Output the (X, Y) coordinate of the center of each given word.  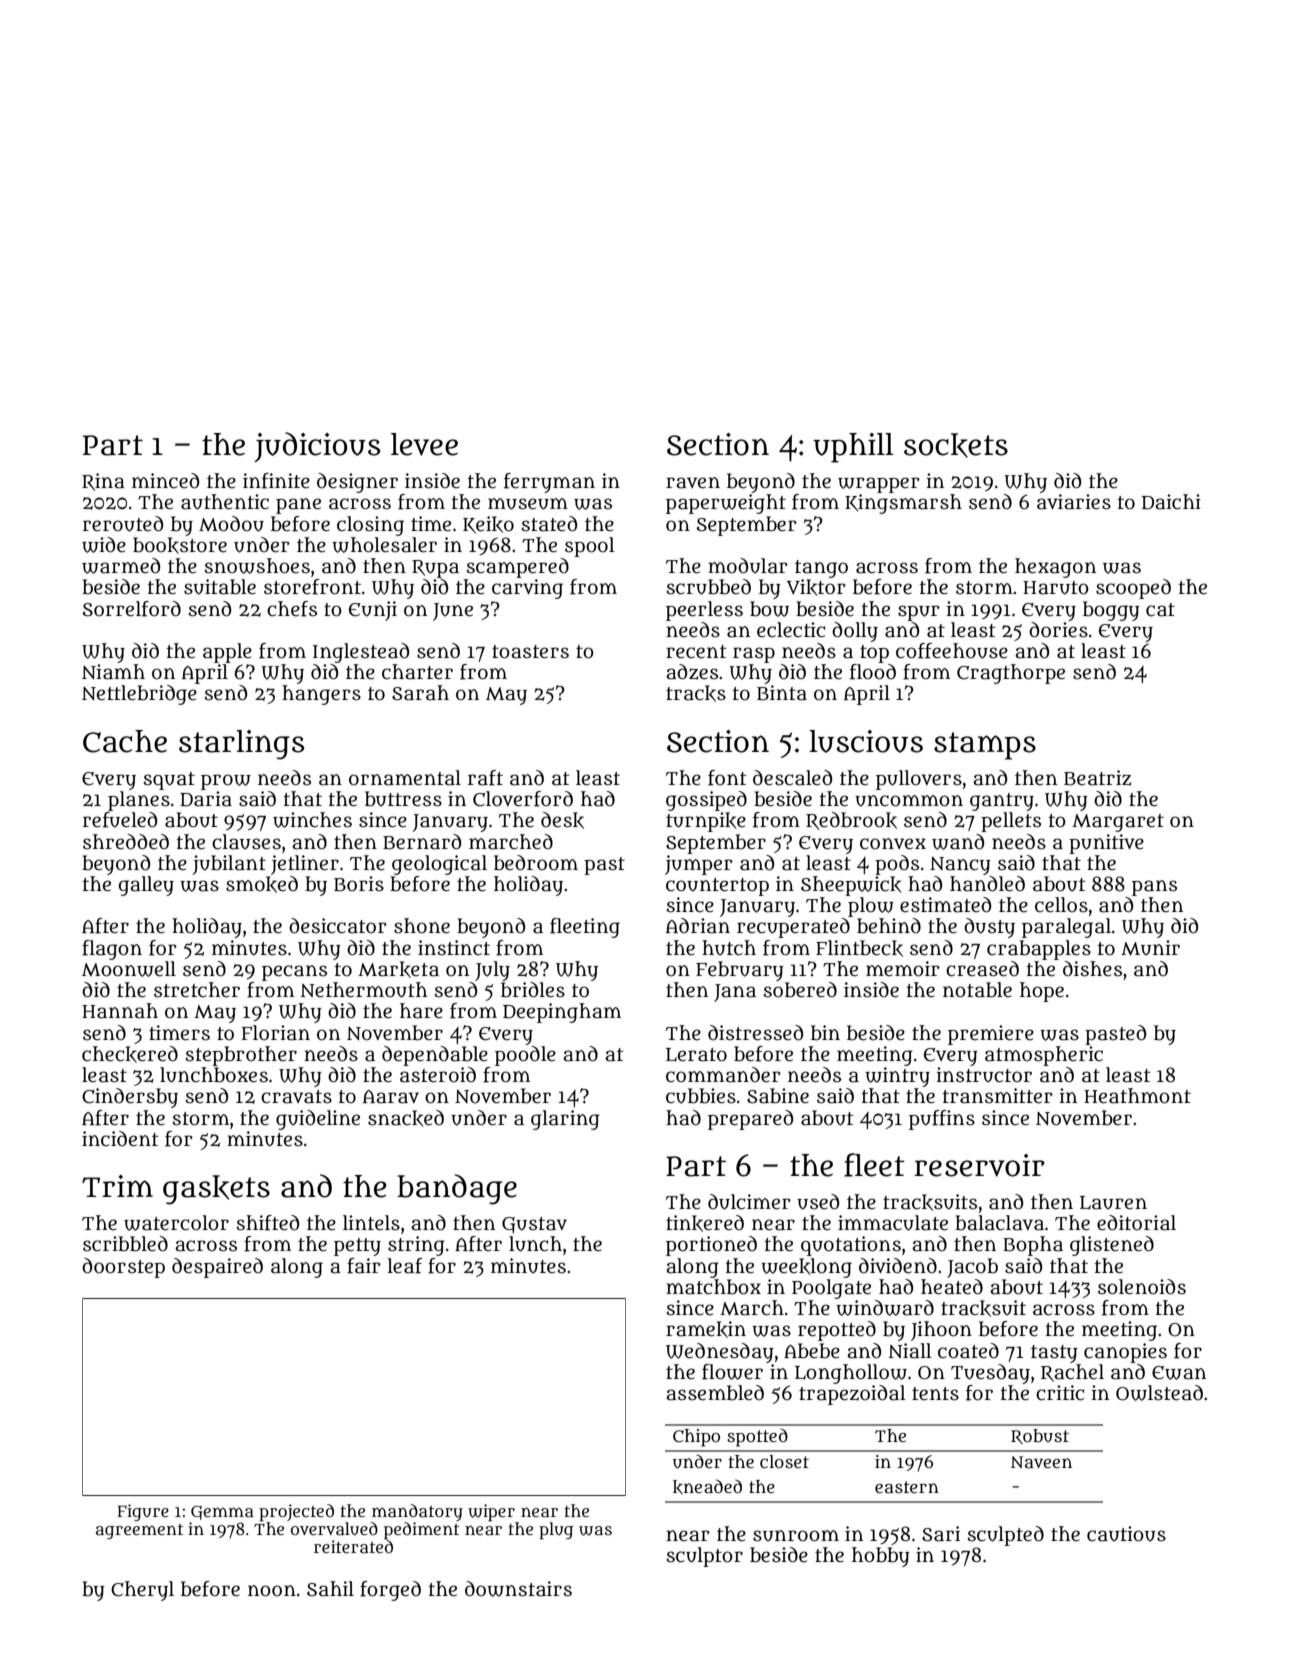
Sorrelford (132, 609)
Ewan (1179, 1373)
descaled (792, 778)
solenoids (1142, 1287)
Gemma (222, 1513)
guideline (318, 1120)
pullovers (919, 780)
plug (556, 1530)
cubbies (701, 1096)
